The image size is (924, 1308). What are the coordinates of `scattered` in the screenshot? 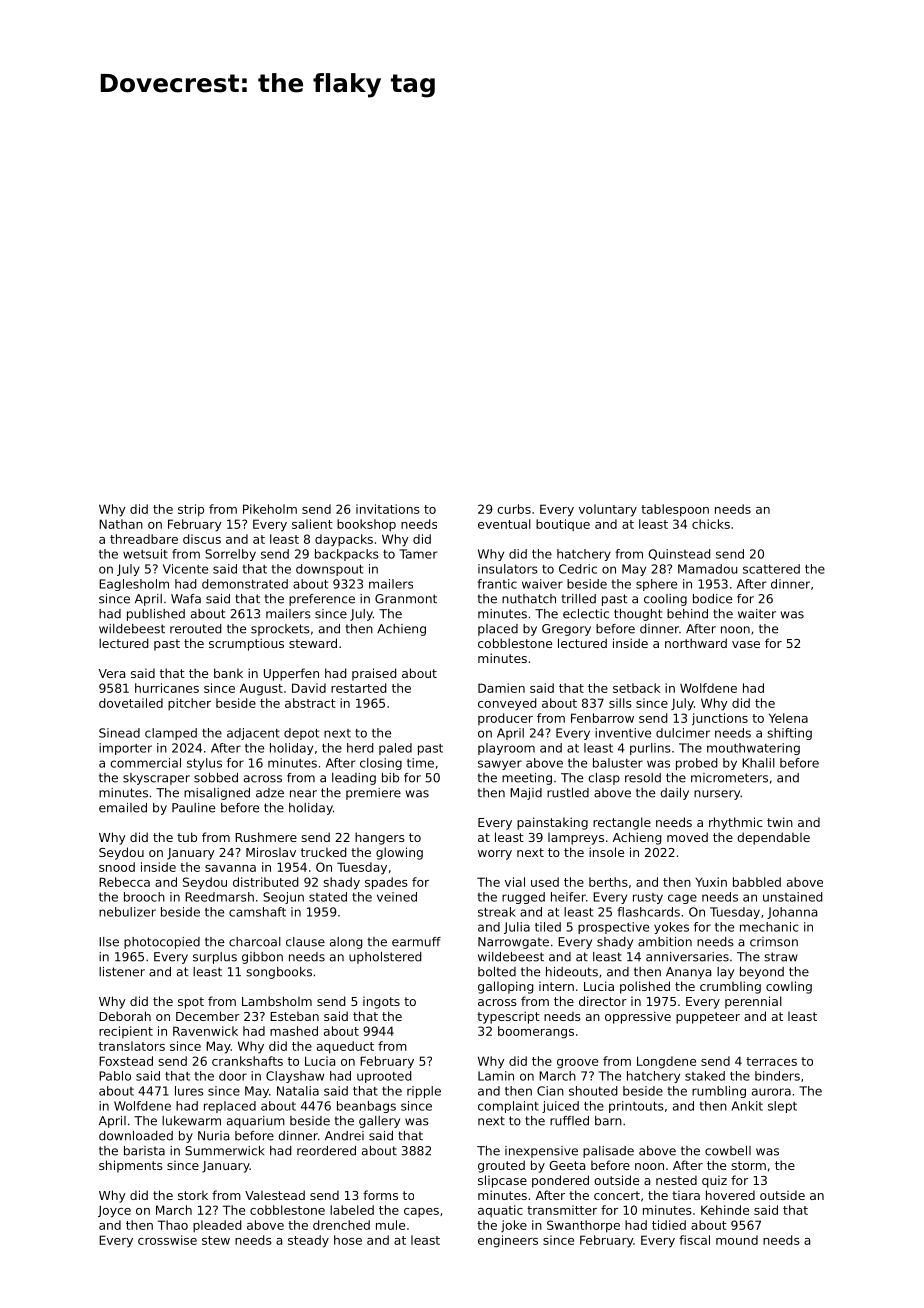 It's located at (771, 569).
